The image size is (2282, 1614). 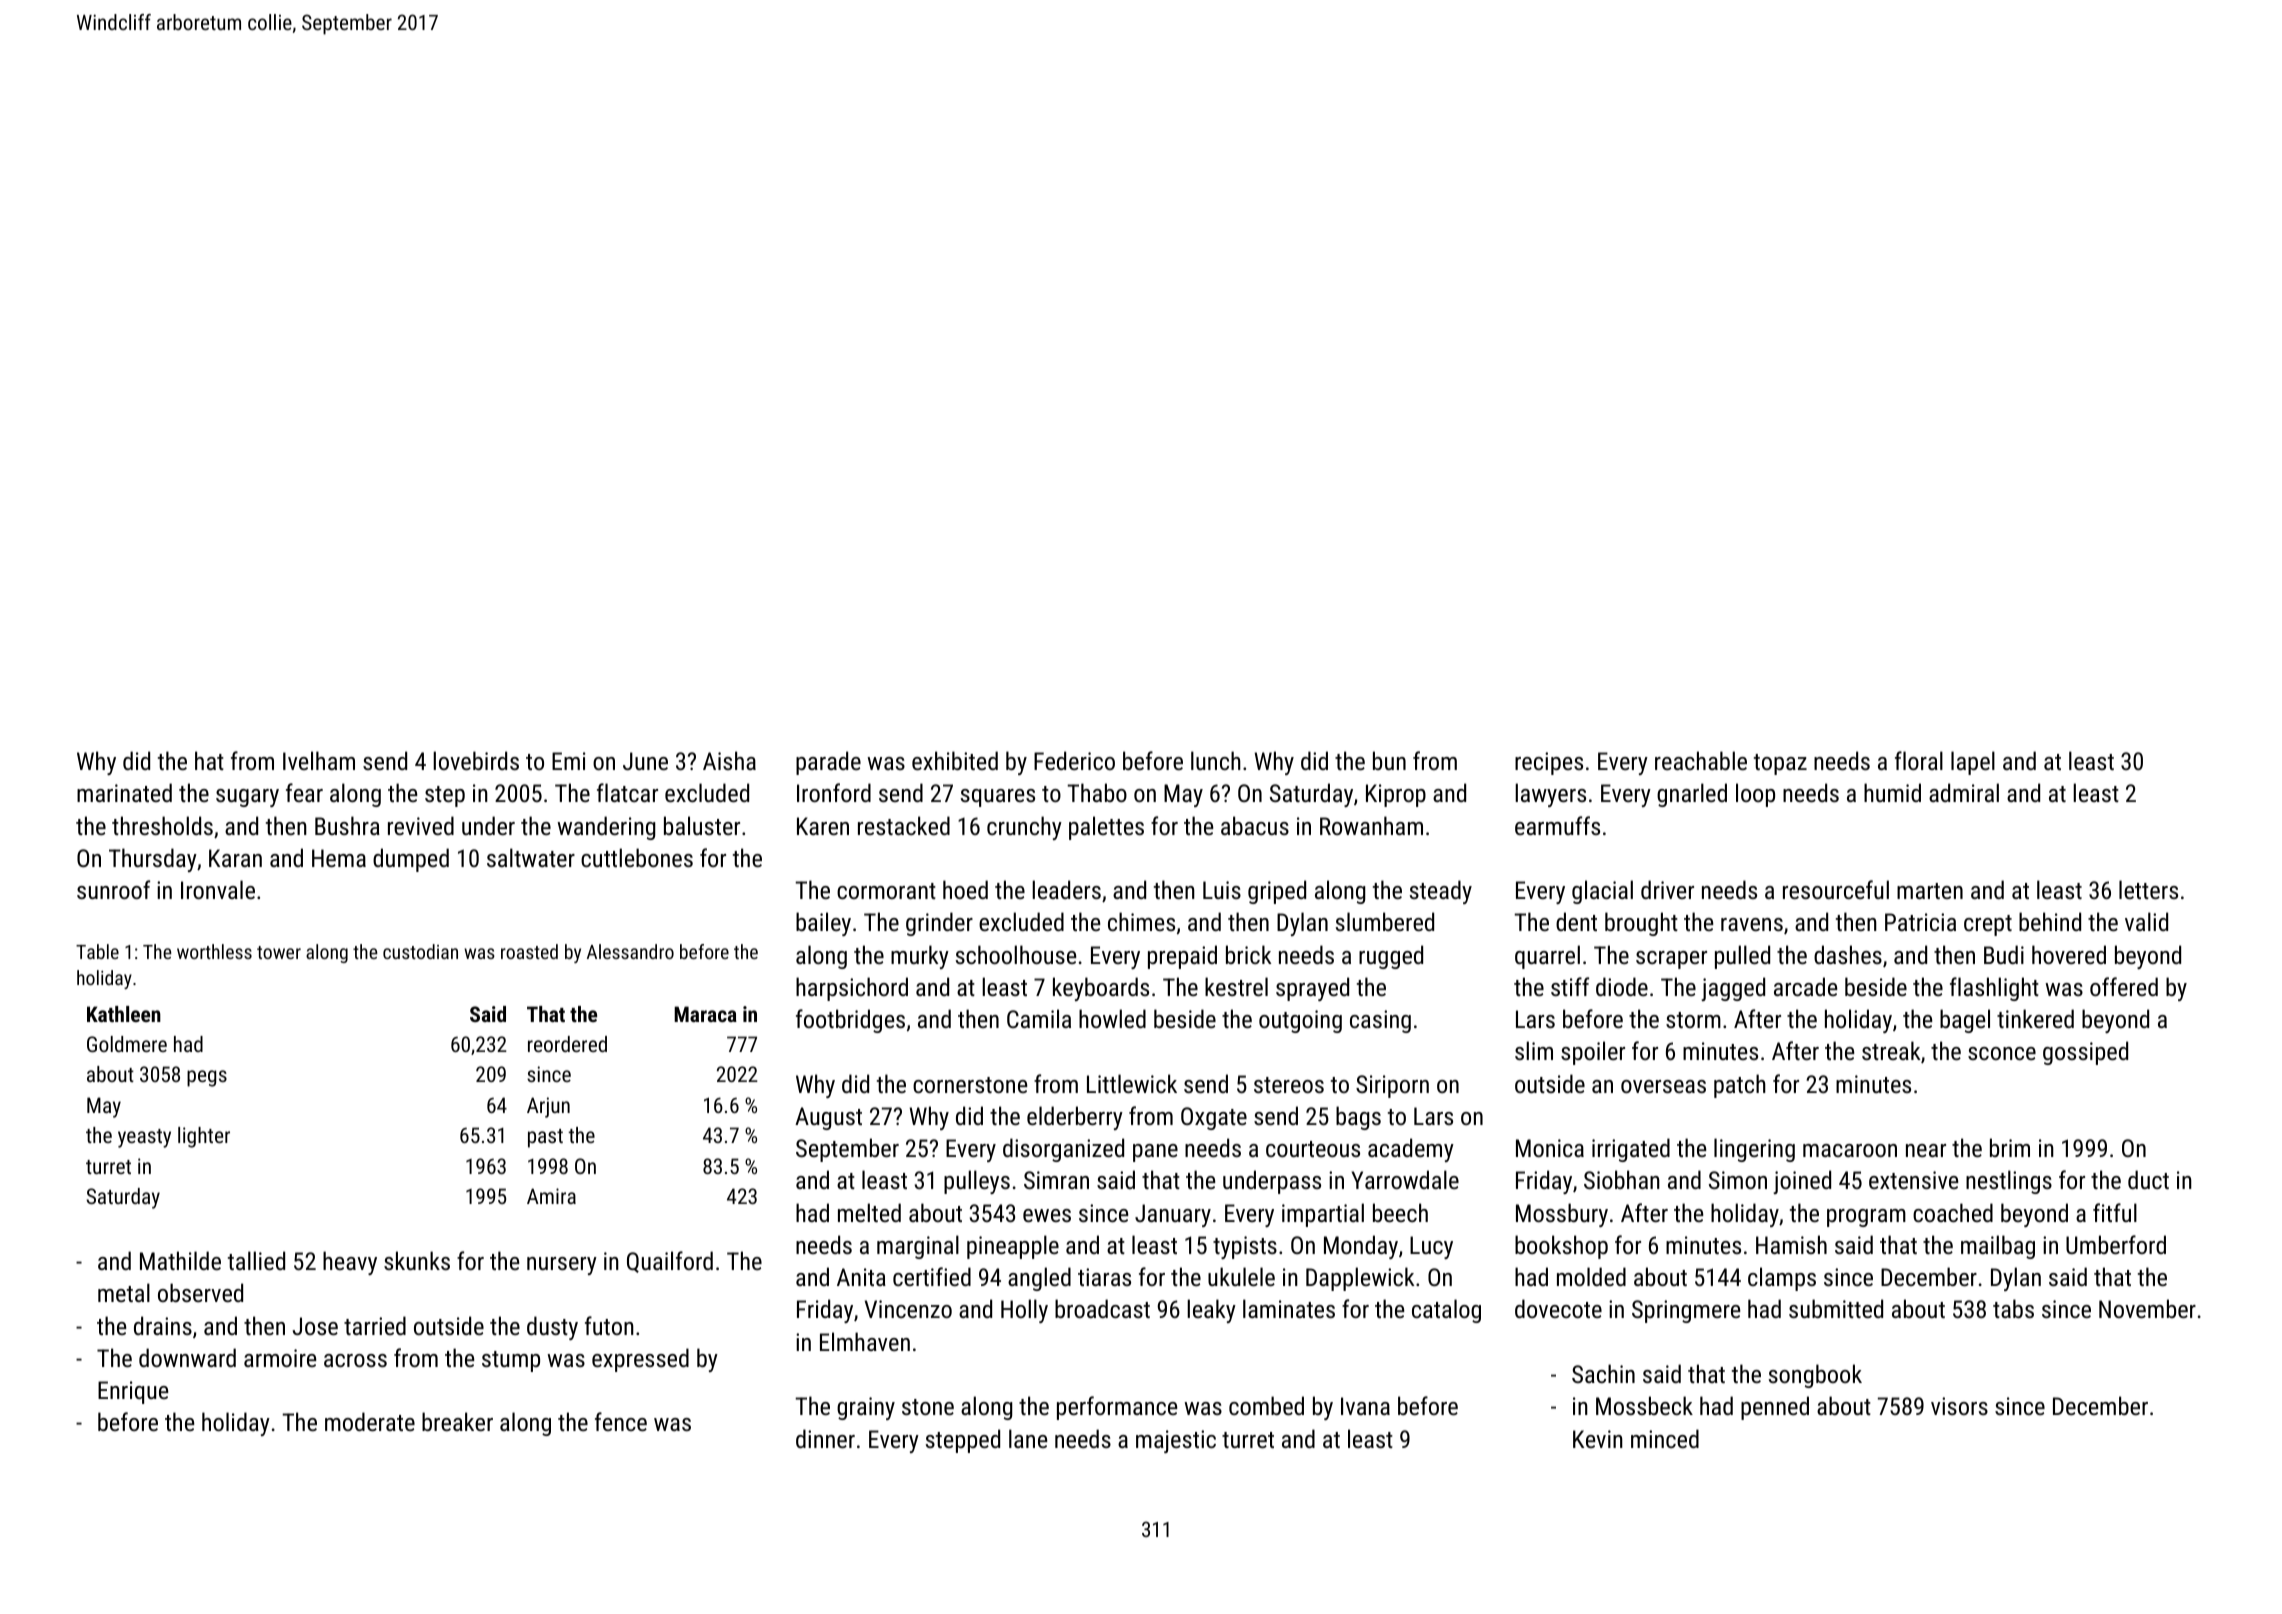 What do you see at coordinates (567, 1044) in the screenshot?
I see `reordered` at bounding box center [567, 1044].
